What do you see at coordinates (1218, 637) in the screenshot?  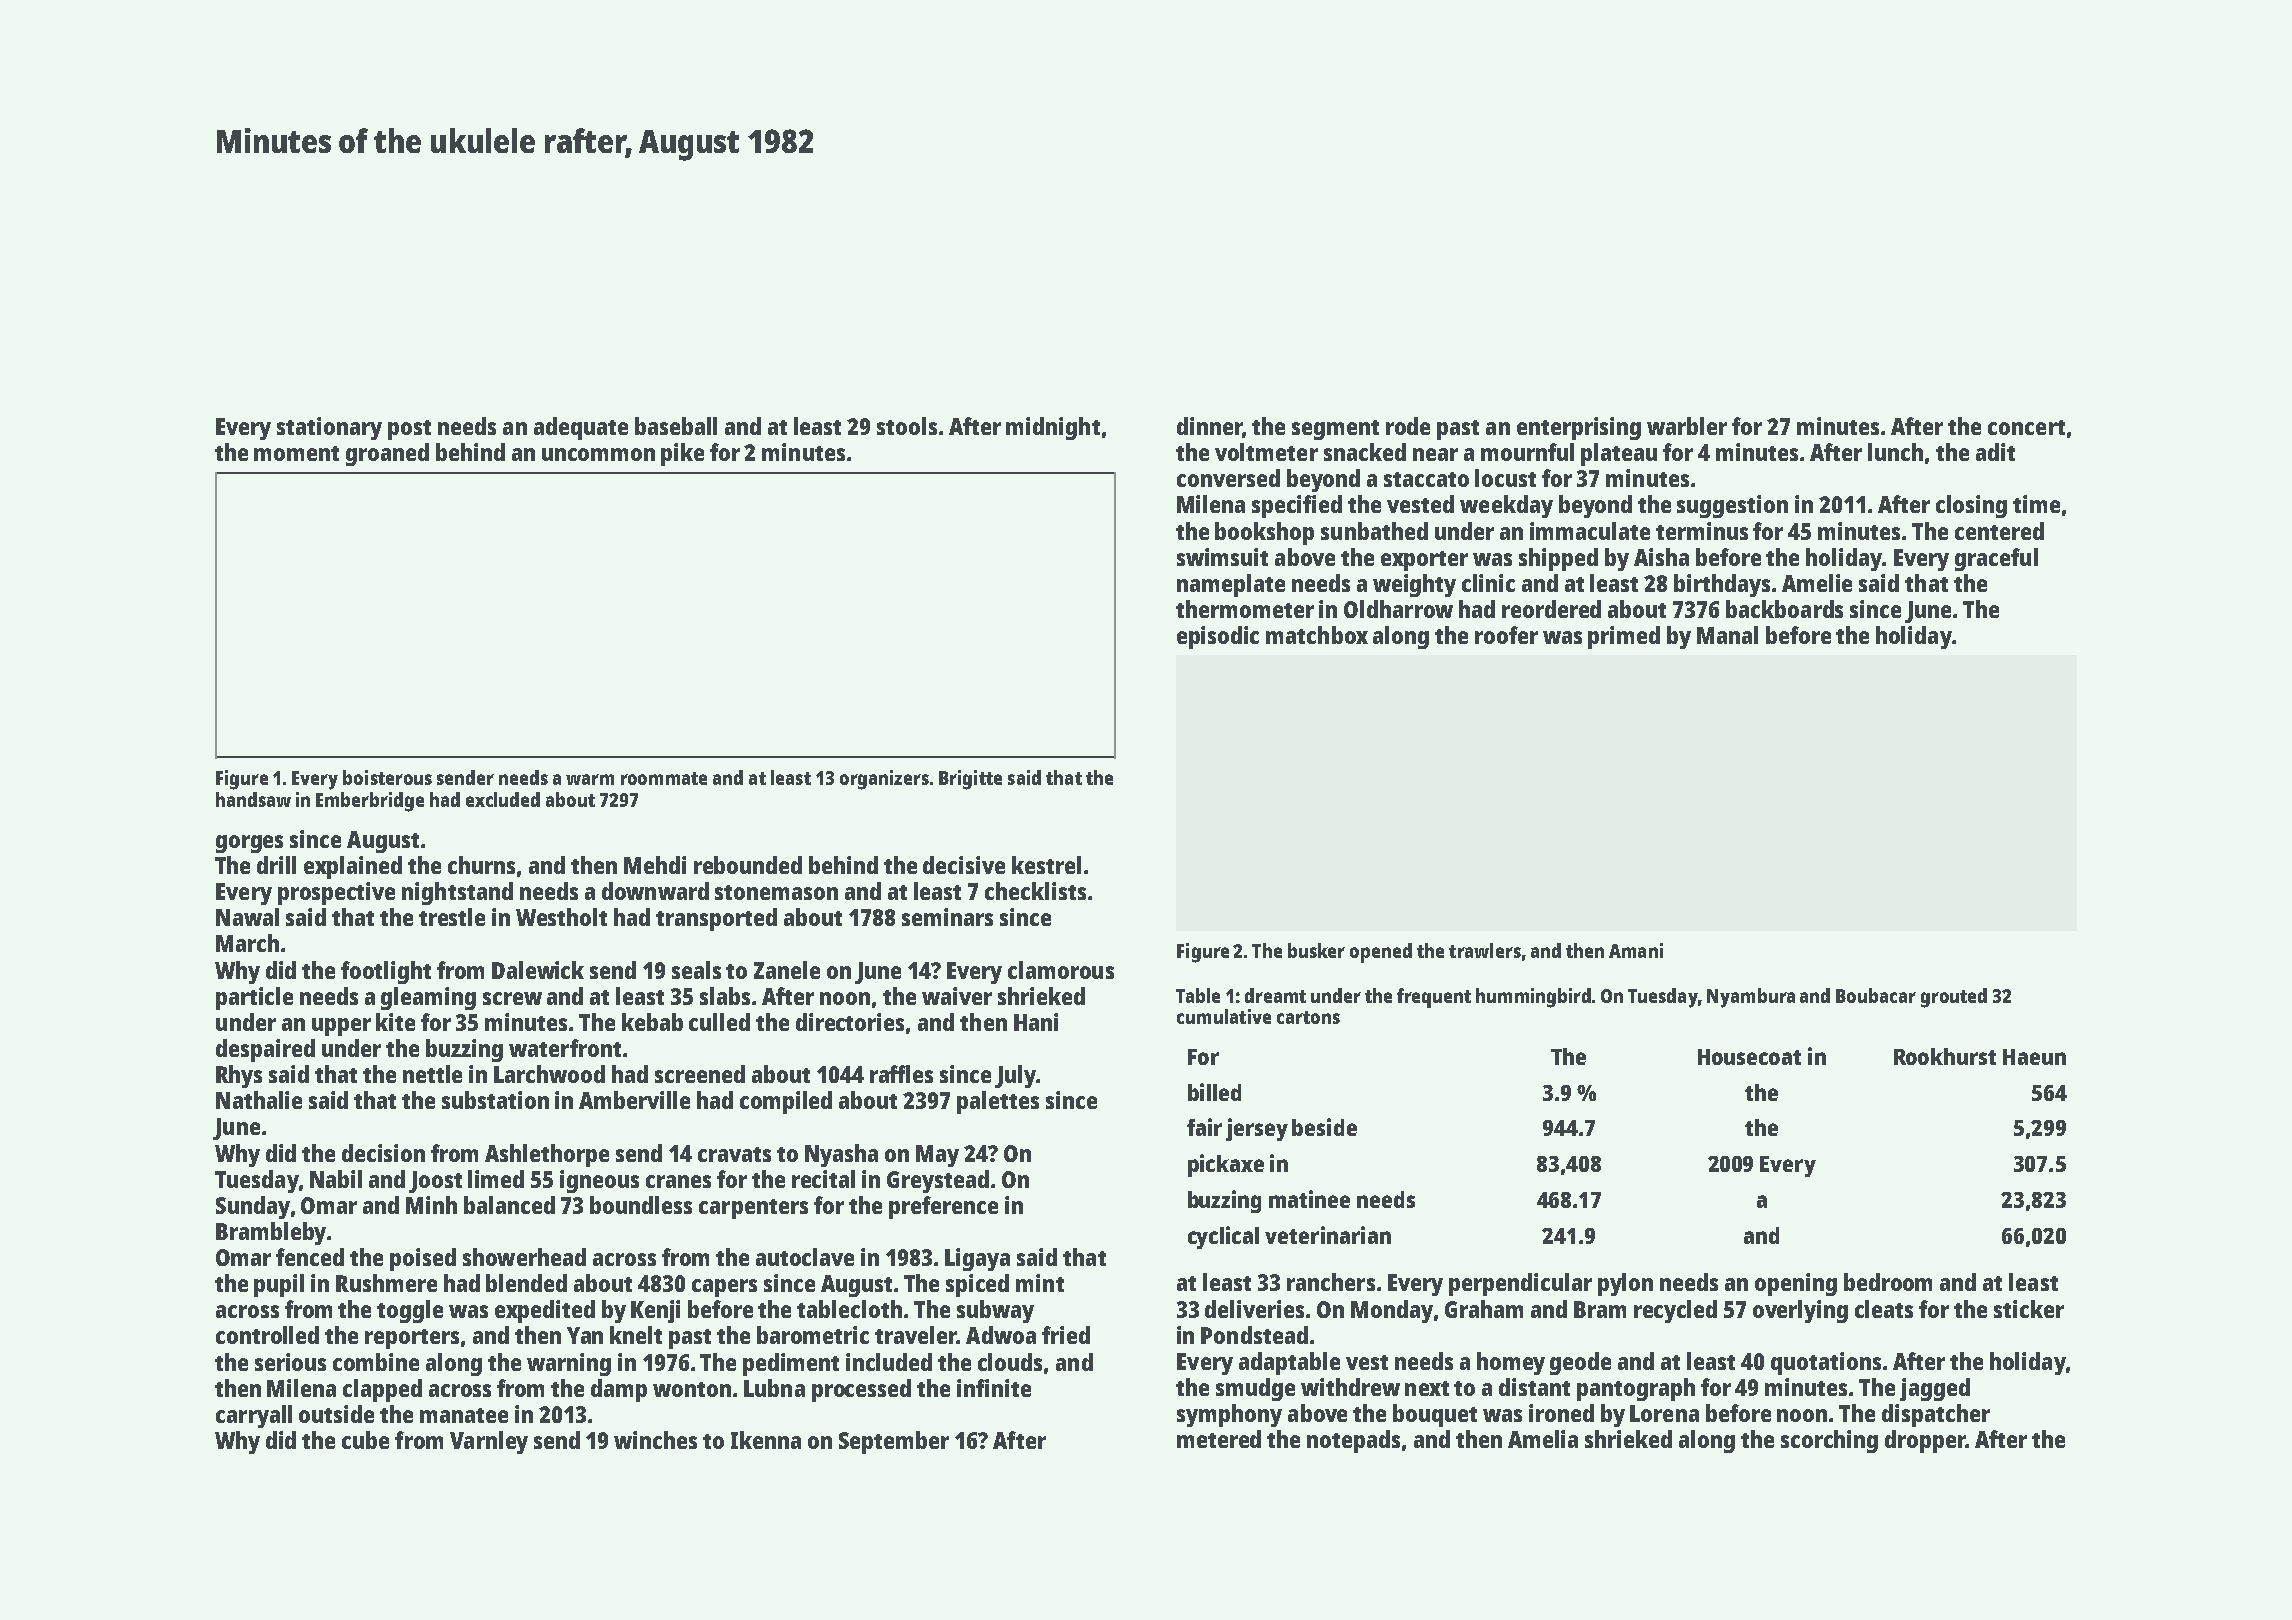 I see `episodic` at bounding box center [1218, 637].
